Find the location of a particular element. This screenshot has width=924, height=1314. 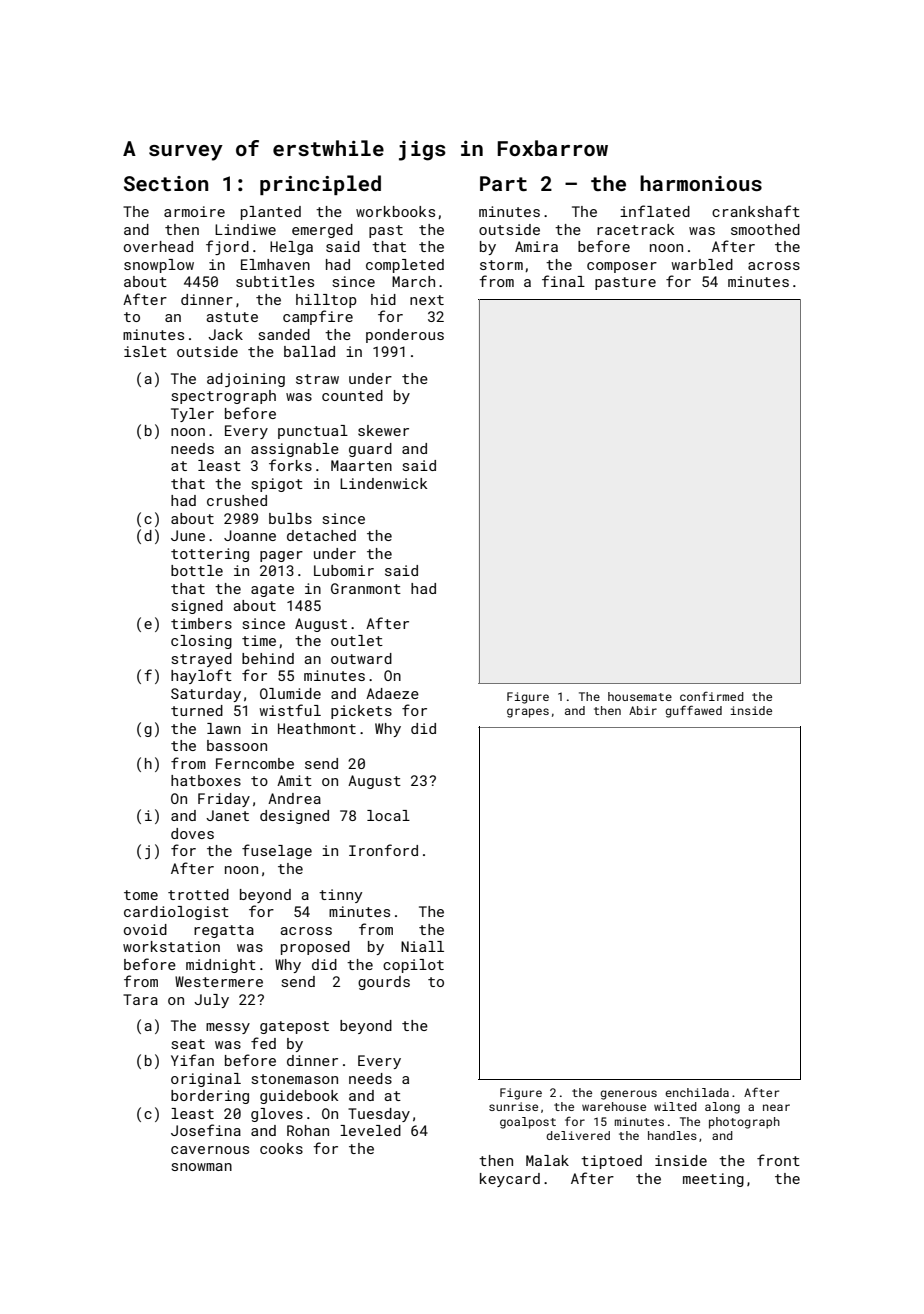

warbled is located at coordinates (702, 264).
